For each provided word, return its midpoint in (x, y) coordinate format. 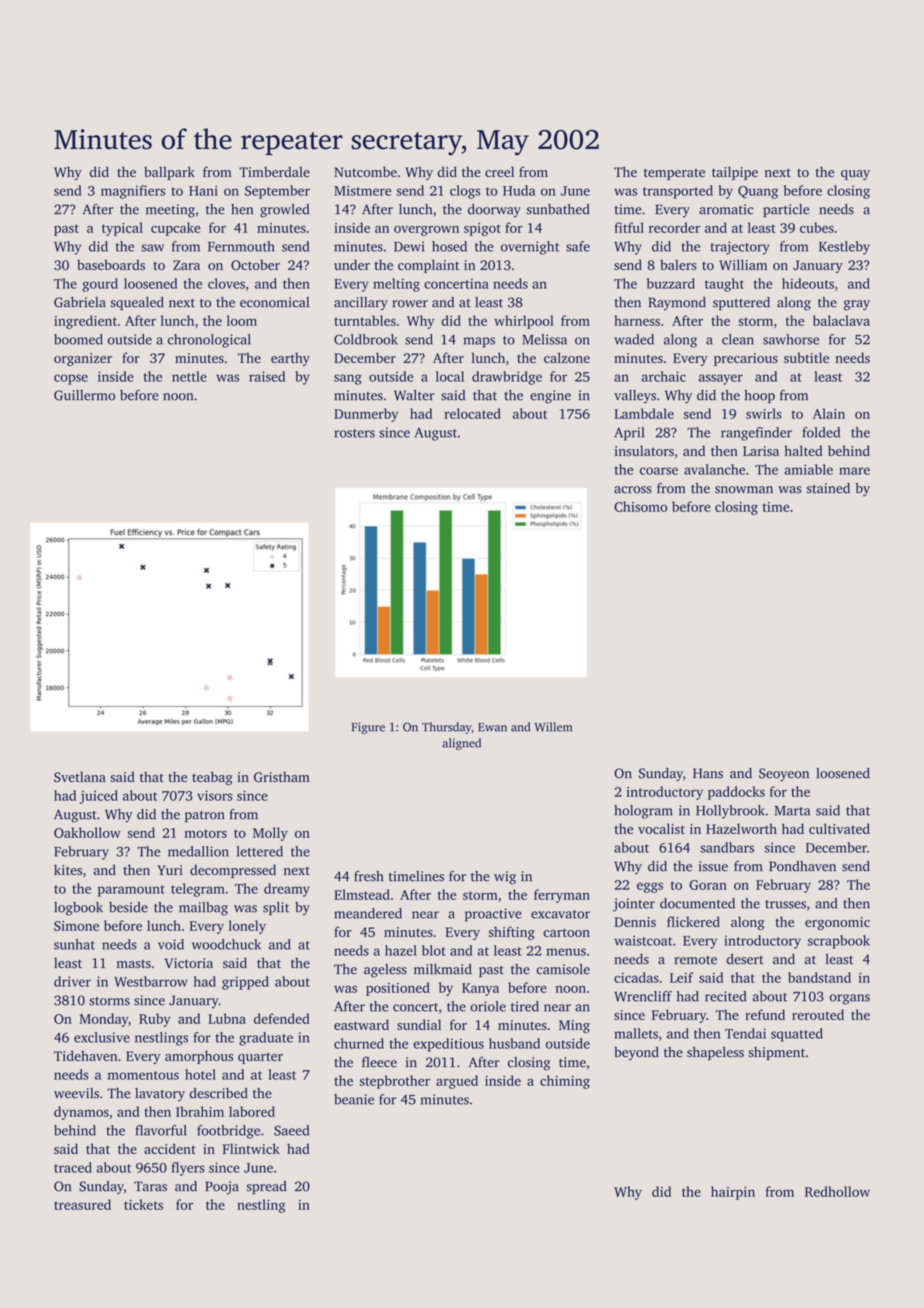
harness (637, 320)
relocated (472, 413)
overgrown (426, 230)
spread (267, 1187)
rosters (354, 433)
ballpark (169, 173)
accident (170, 1148)
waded (634, 339)
